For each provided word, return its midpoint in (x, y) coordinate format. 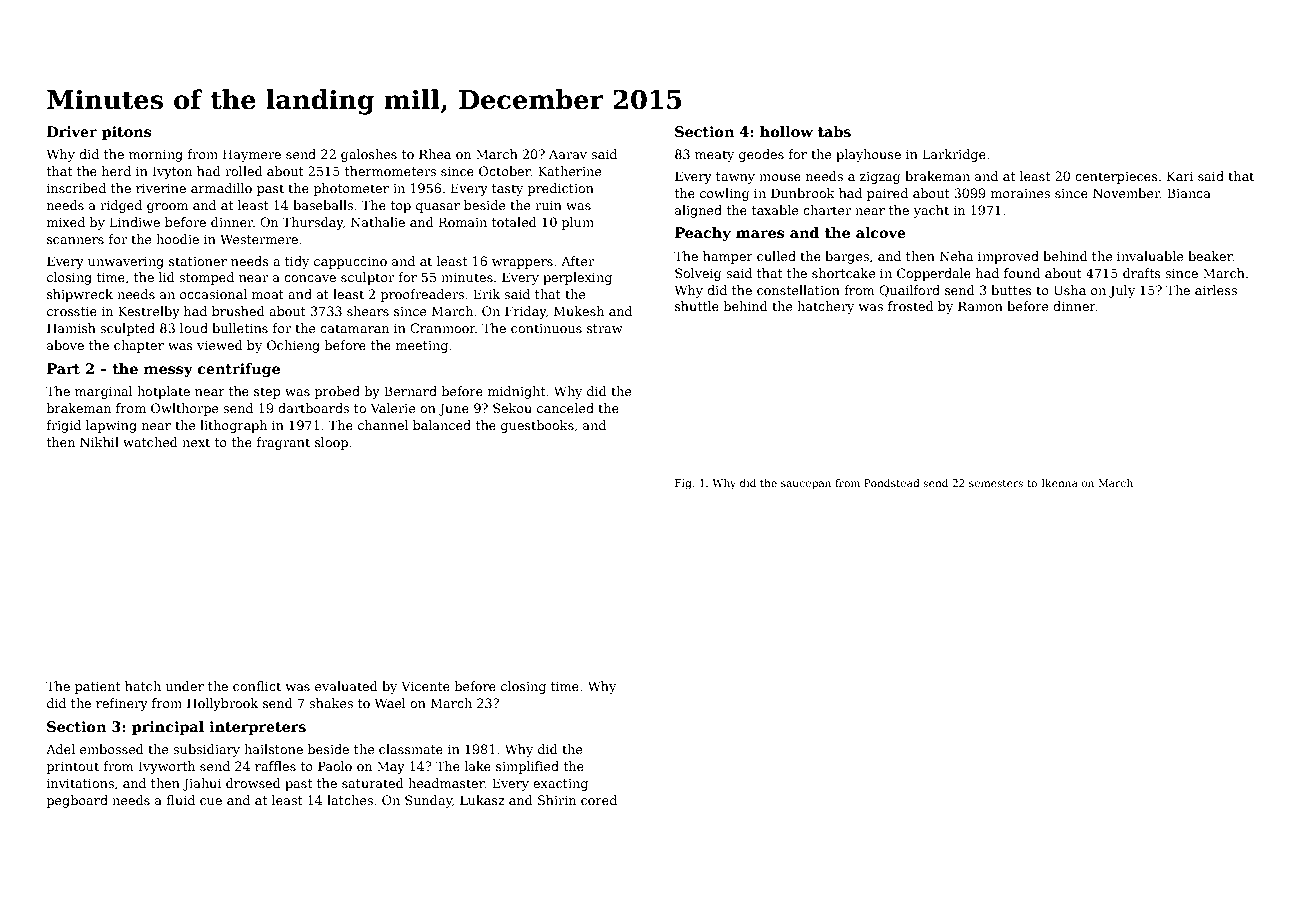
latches (350, 800)
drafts (1142, 273)
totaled (514, 222)
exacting (560, 785)
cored (599, 800)
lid (167, 277)
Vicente (425, 686)
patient (98, 687)
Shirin (557, 800)
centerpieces (1116, 178)
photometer (351, 189)
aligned (698, 211)
